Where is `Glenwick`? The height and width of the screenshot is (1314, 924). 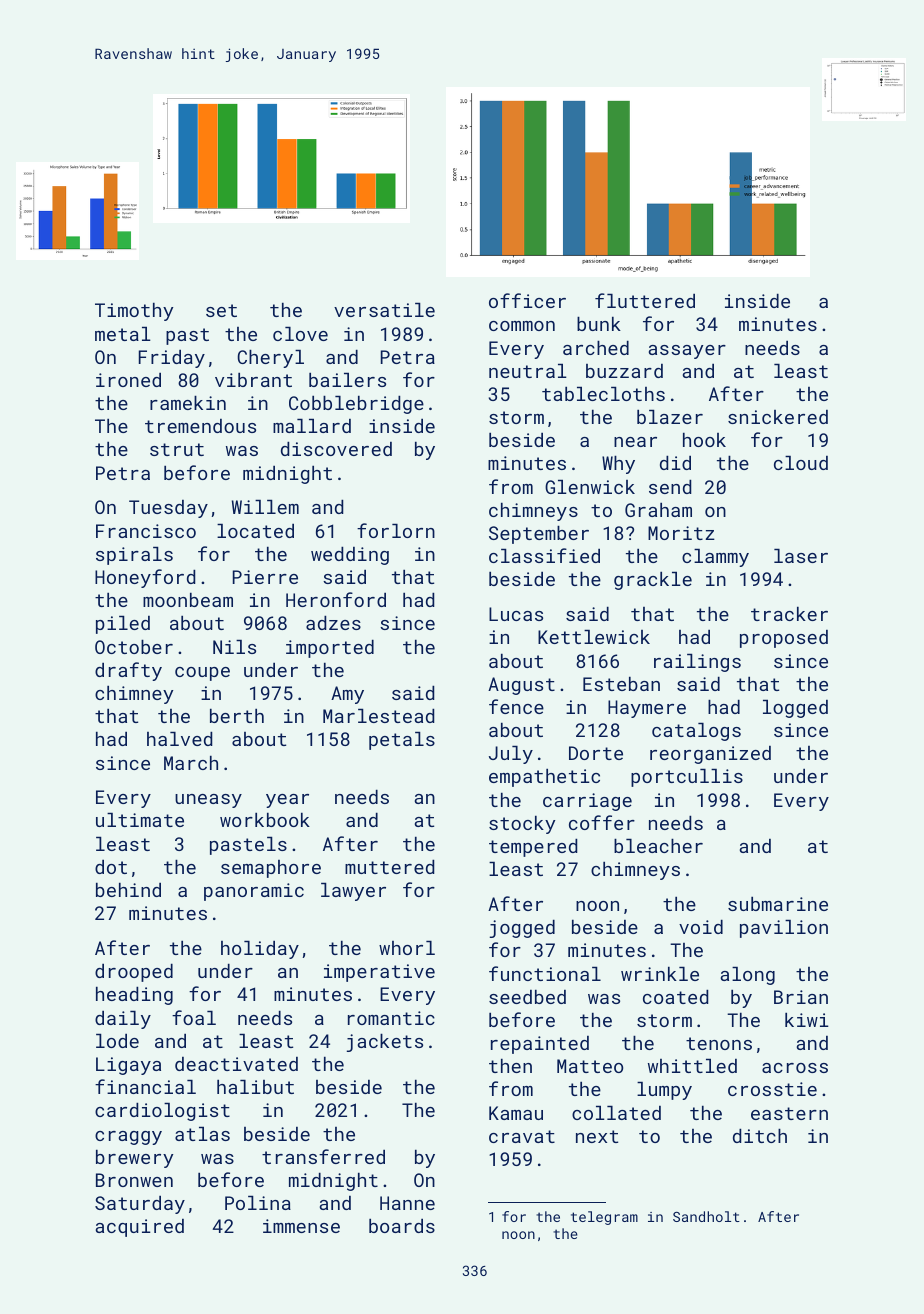 Glenwick is located at coordinates (590, 487).
